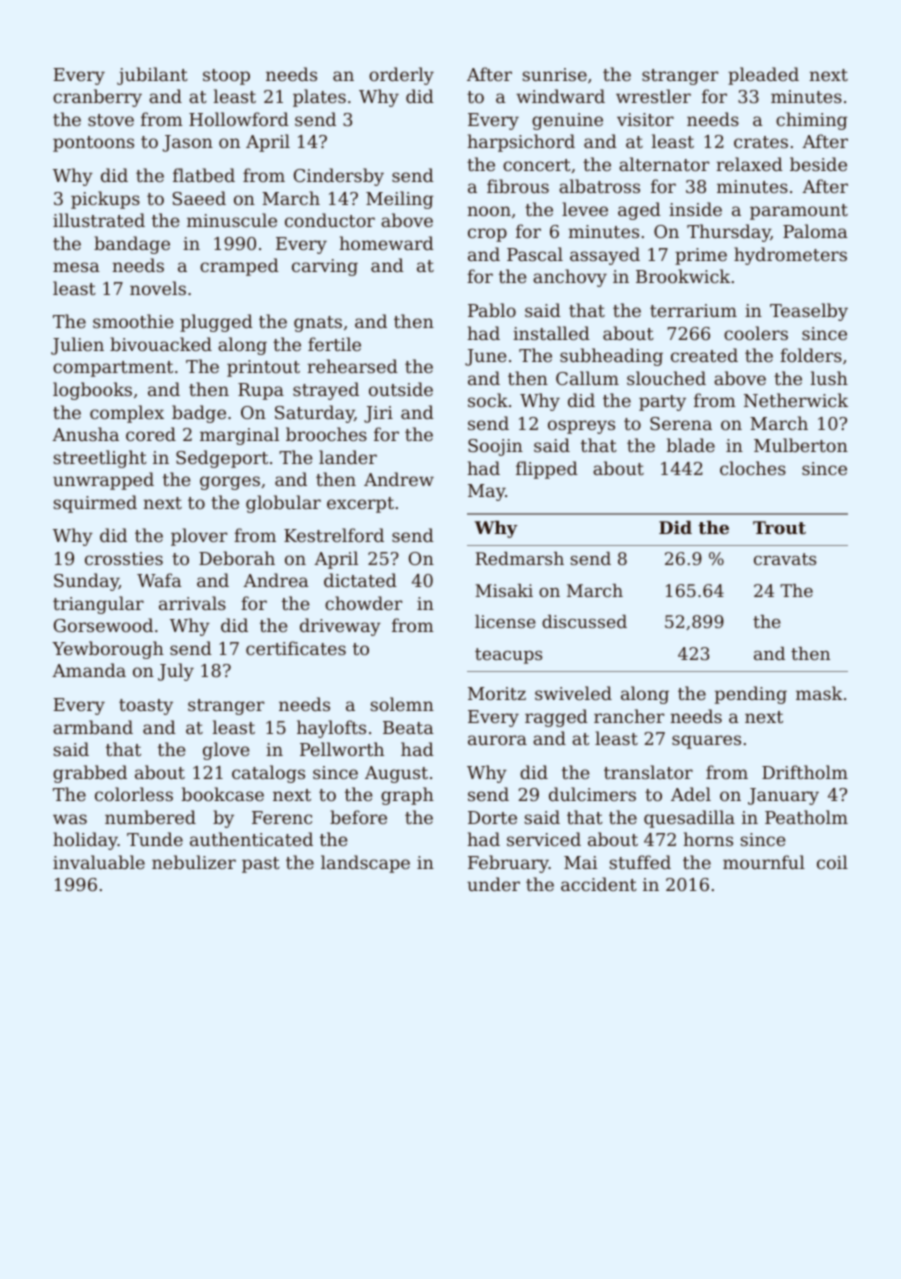 This image has height=1279, width=901. What do you see at coordinates (487, 235) in the image?
I see `crop` at bounding box center [487, 235].
